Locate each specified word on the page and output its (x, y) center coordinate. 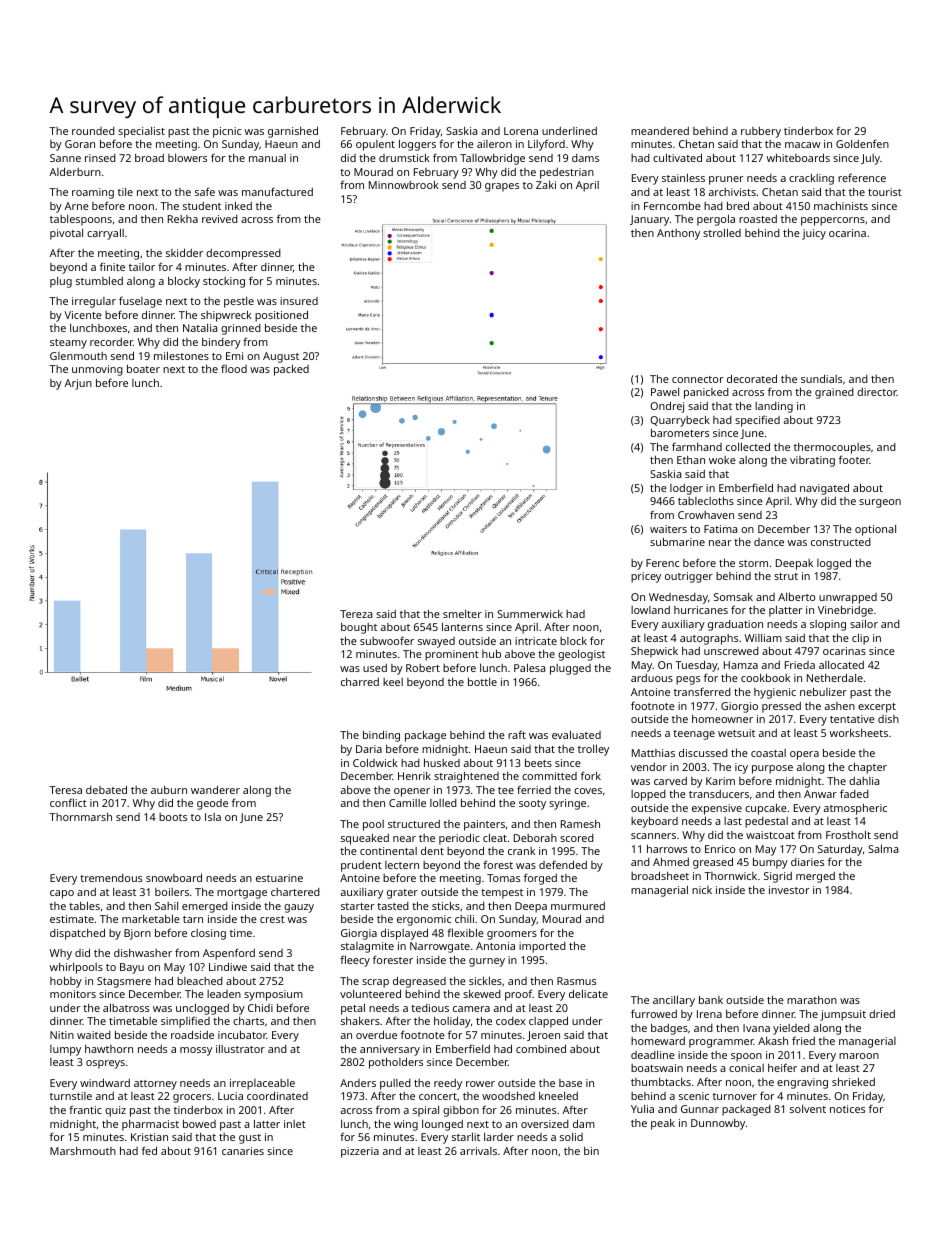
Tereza (356, 614)
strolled (722, 232)
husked (442, 762)
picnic (227, 132)
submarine (677, 541)
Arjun (78, 384)
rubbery (761, 132)
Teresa (65, 790)
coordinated (277, 1095)
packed (291, 370)
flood (234, 368)
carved (670, 781)
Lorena (521, 131)
